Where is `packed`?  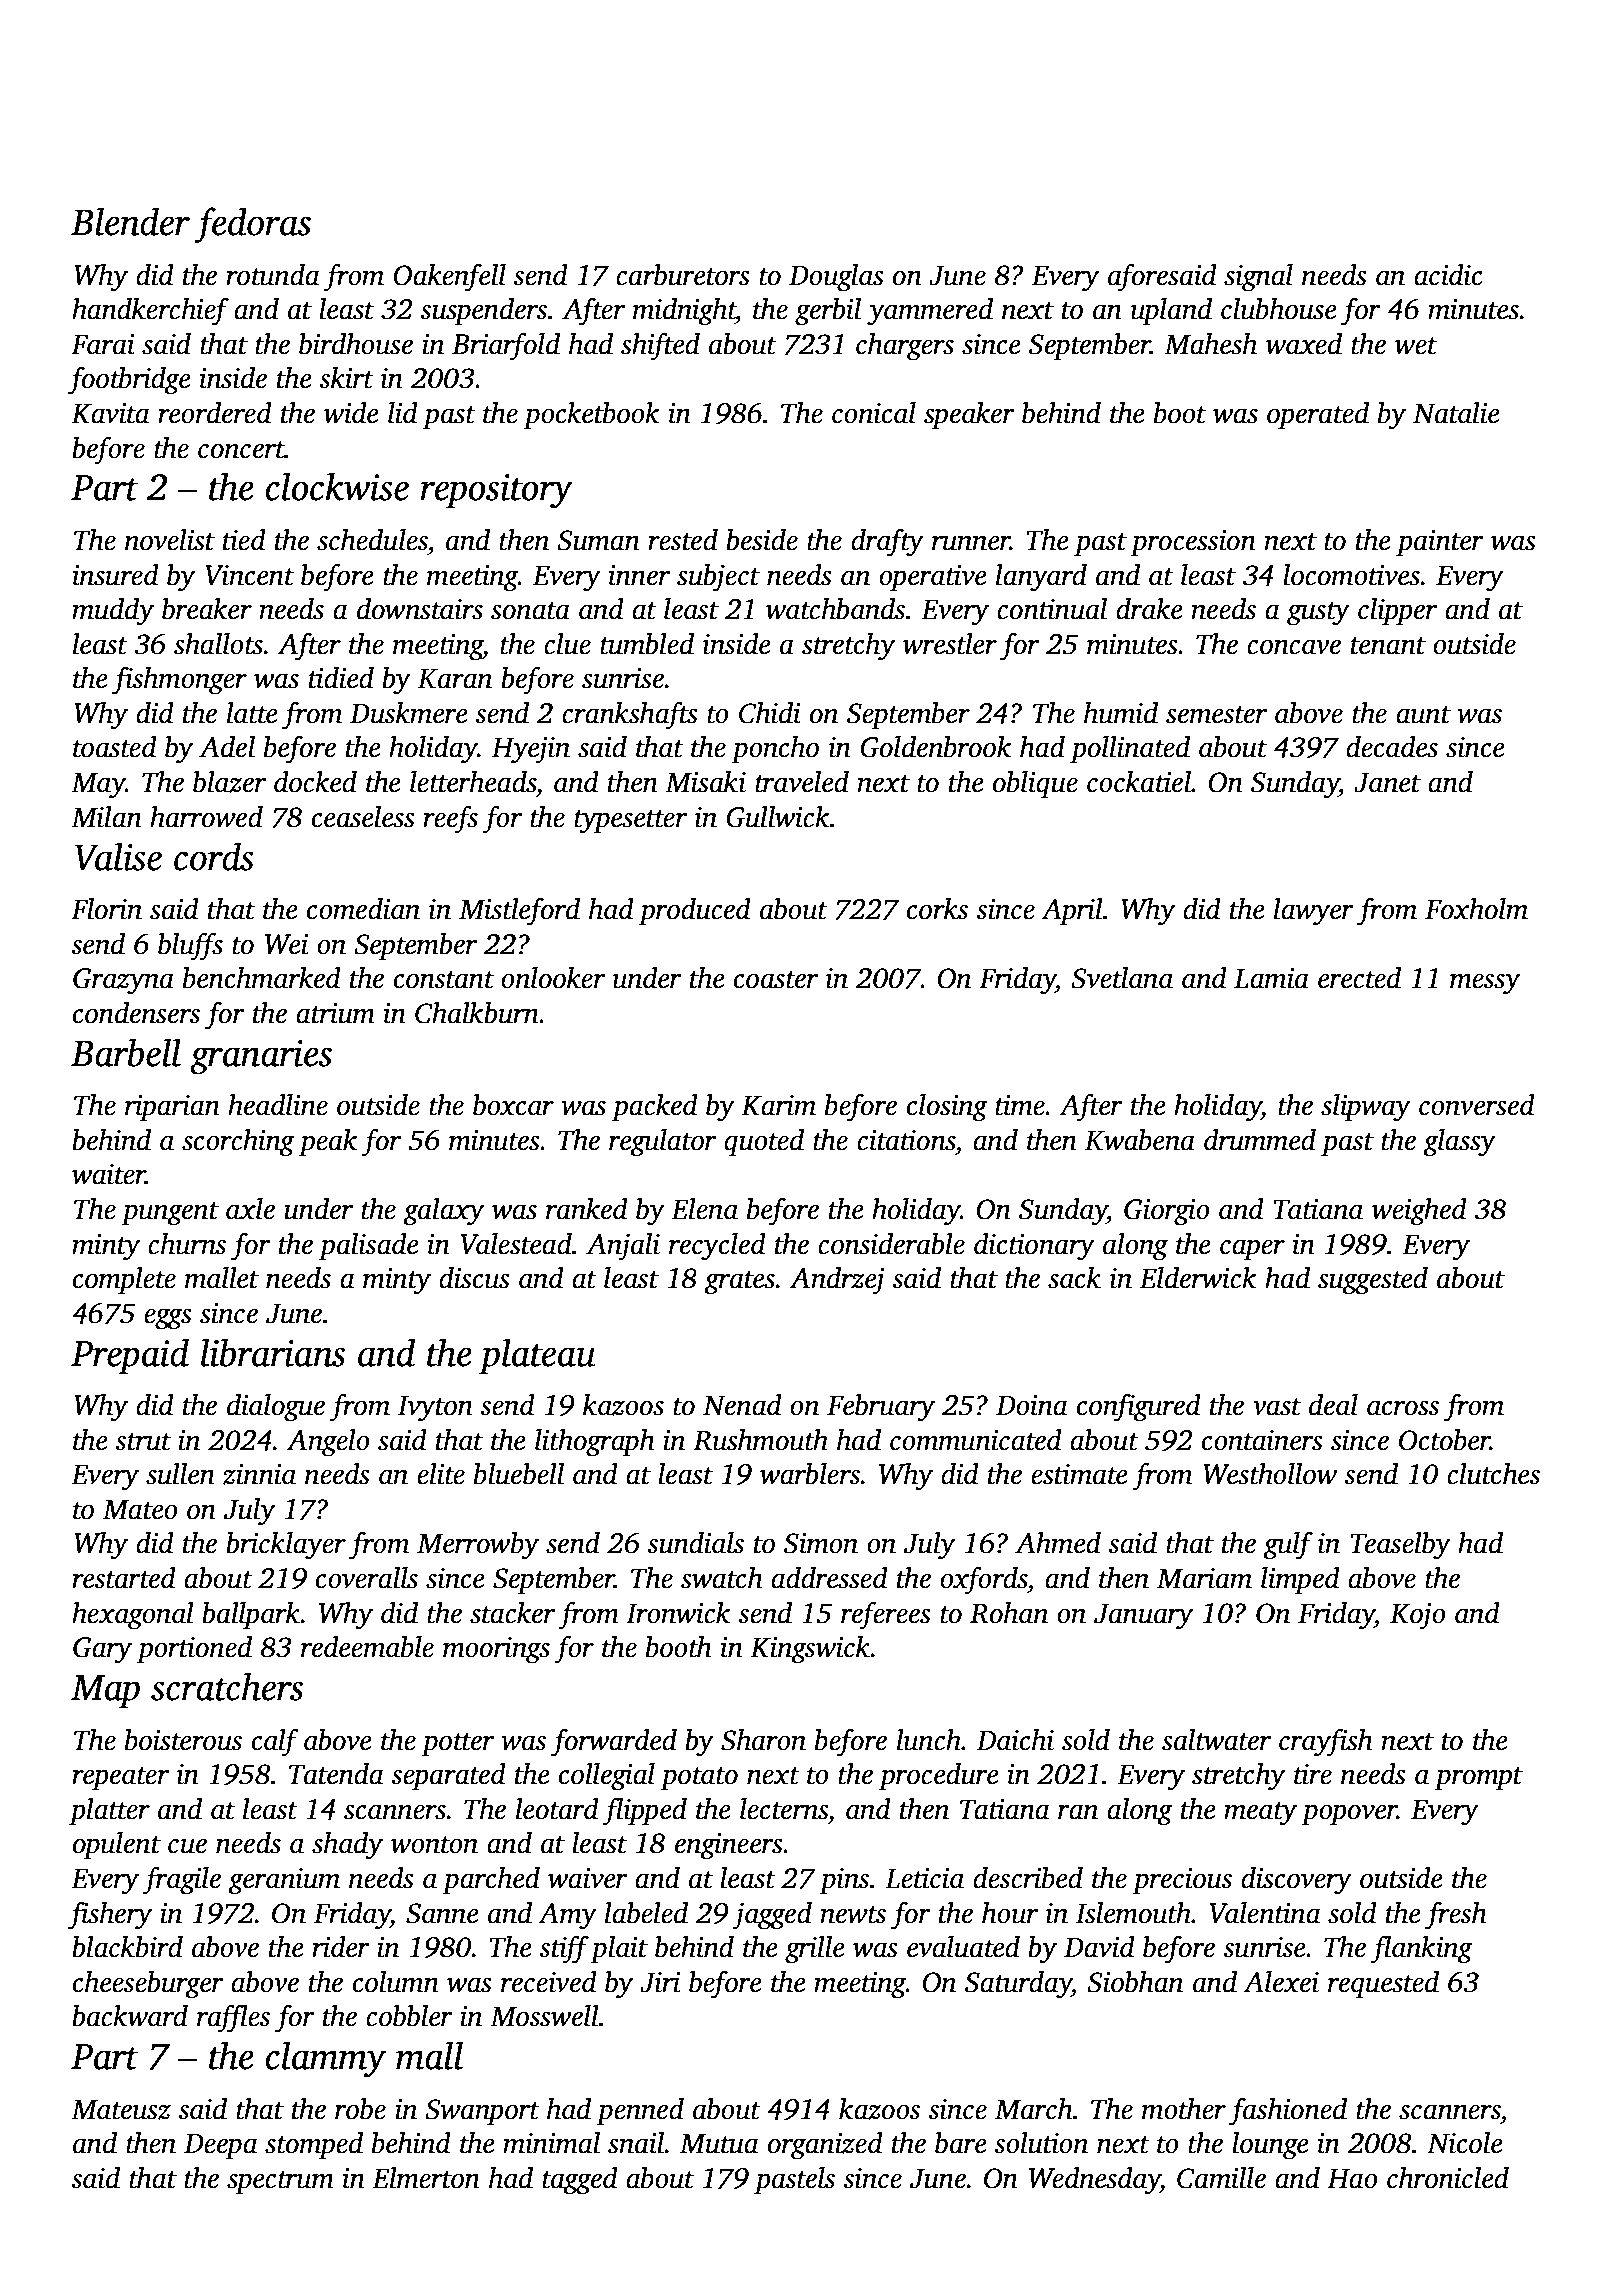 packed is located at coordinates (655, 1108).
